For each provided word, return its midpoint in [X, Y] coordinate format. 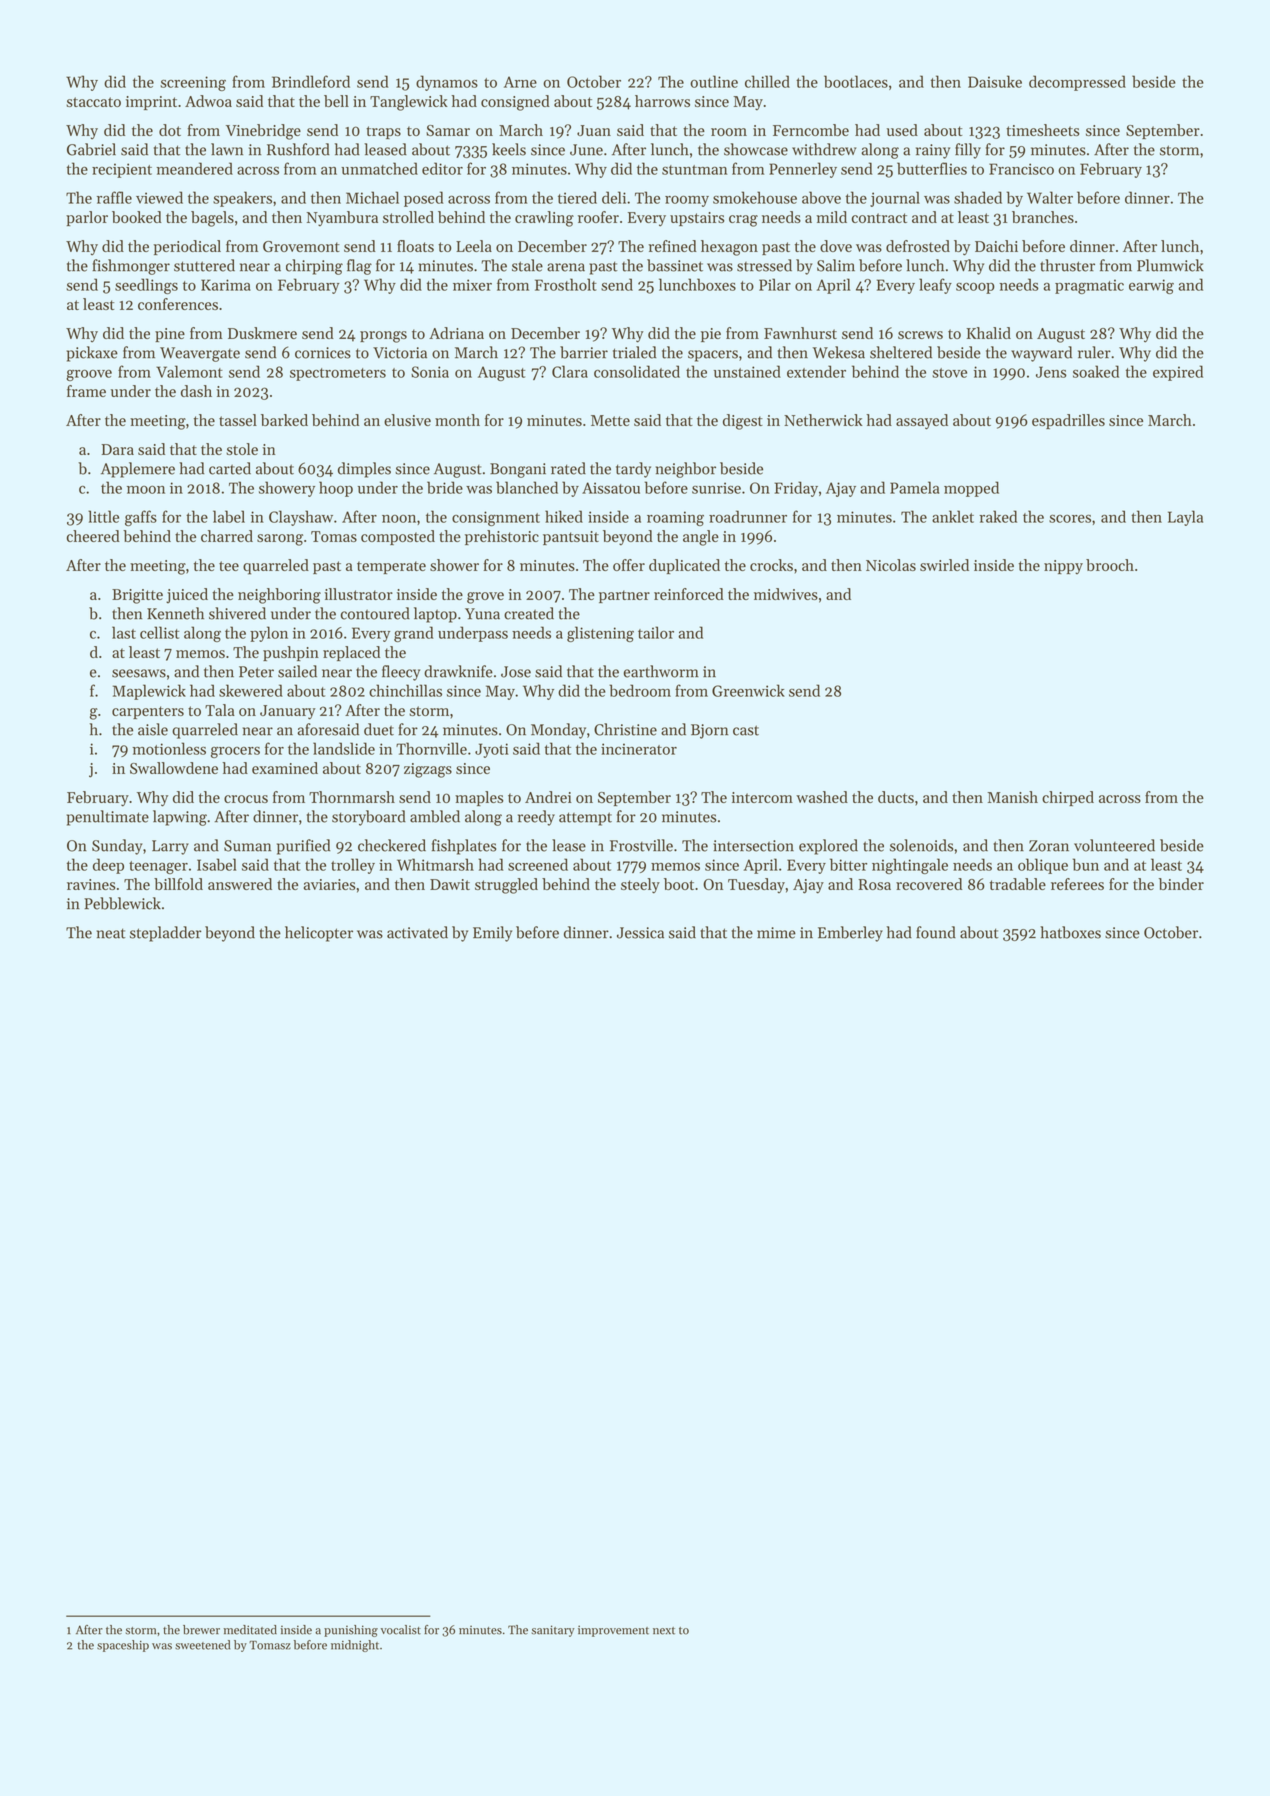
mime [776, 933]
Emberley [850, 934]
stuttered [204, 265]
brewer [201, 1630]
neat [111, 933]
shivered [237, 613]
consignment [496, 518]
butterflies [932, 168]
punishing [351, 1631]
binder [1181, 884]
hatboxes [1070, 932]
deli [614, 197]
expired [1178, 373]
